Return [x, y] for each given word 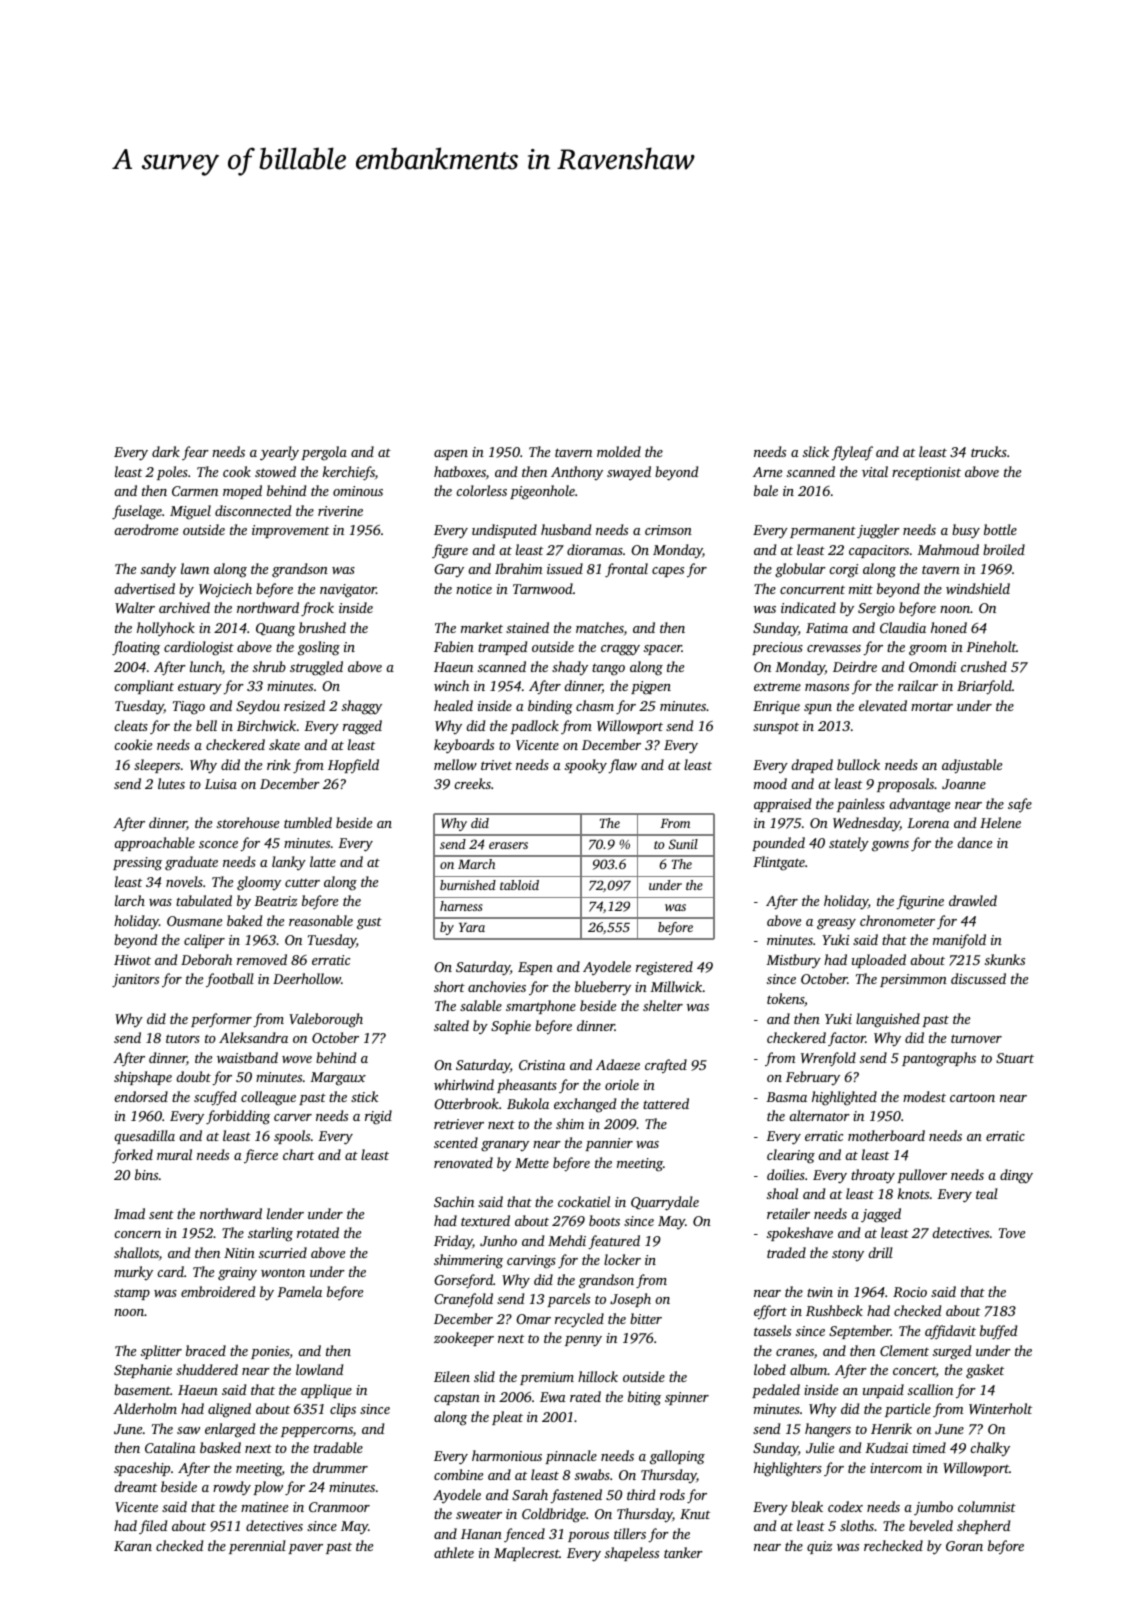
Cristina [542, 1065]
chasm [595, 705]
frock [317, 609]
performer [221, 1020]
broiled [1004, 549]
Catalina [170, 1447]
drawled [973, 900]
